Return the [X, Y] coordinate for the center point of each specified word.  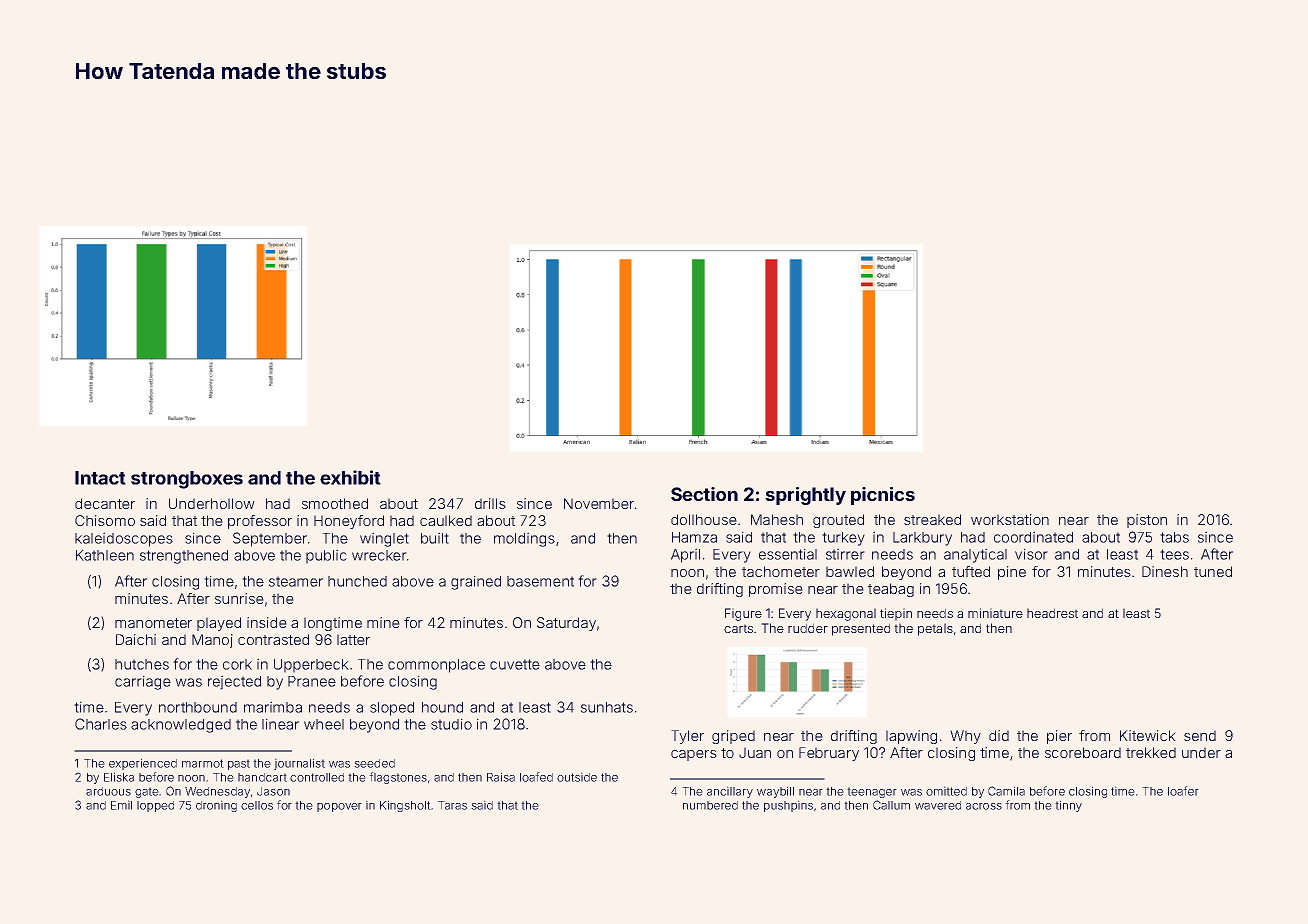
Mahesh [777, 519]
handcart [262, 777]
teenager [872, 792]
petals [935, 629]
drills [490, 503]
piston [1147, 521]
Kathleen [105, 555]
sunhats [607, 707]
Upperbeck [311, 666]
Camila [1006, 791]
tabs [1174, 537]
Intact [100, 478]
